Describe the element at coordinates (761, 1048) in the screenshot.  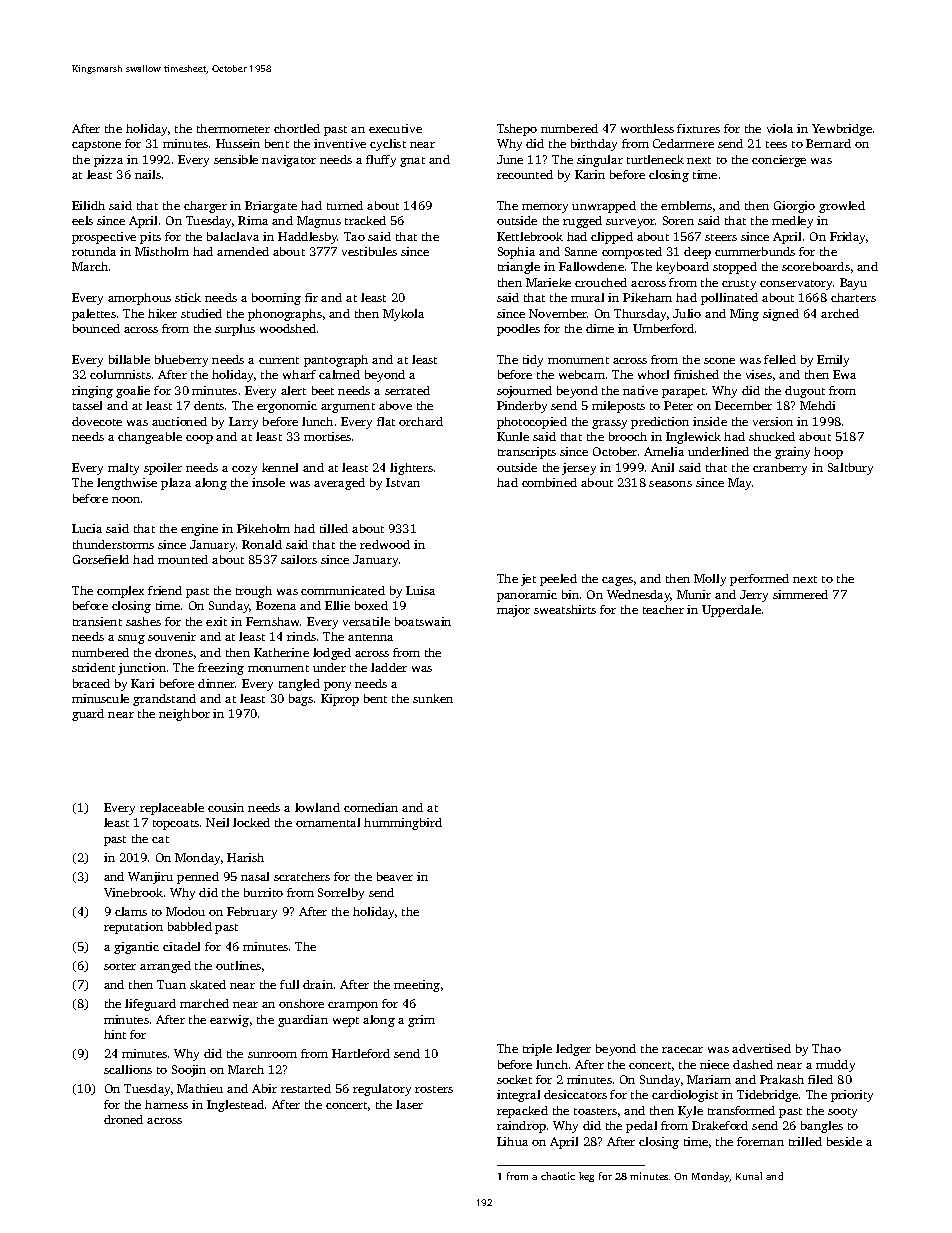
I see `advertised` at that location.
